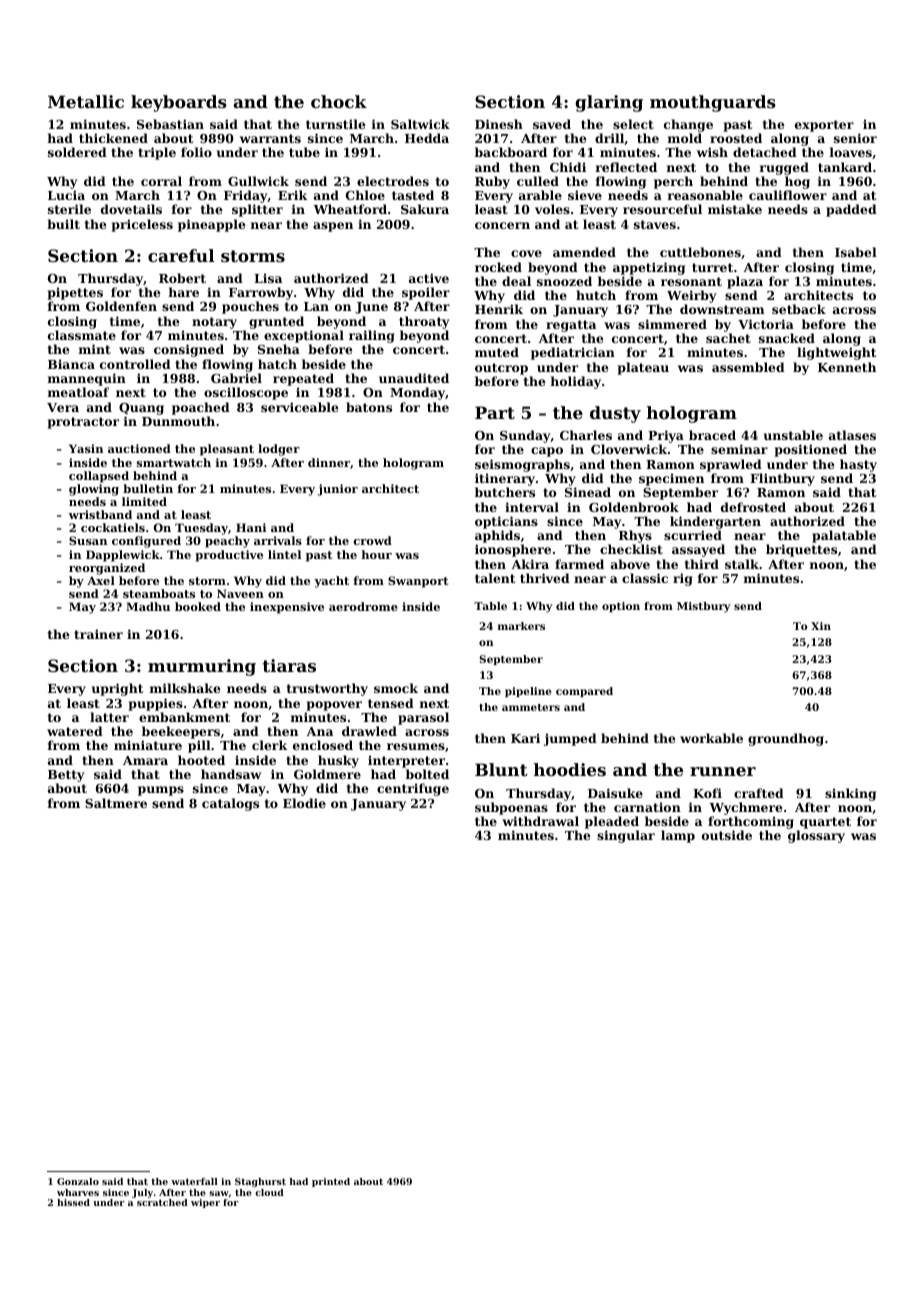 The width and height of the image is (924, 1308). Describe the element at coordinates (418, 582) in the image. I see `Swanport` at that location.
